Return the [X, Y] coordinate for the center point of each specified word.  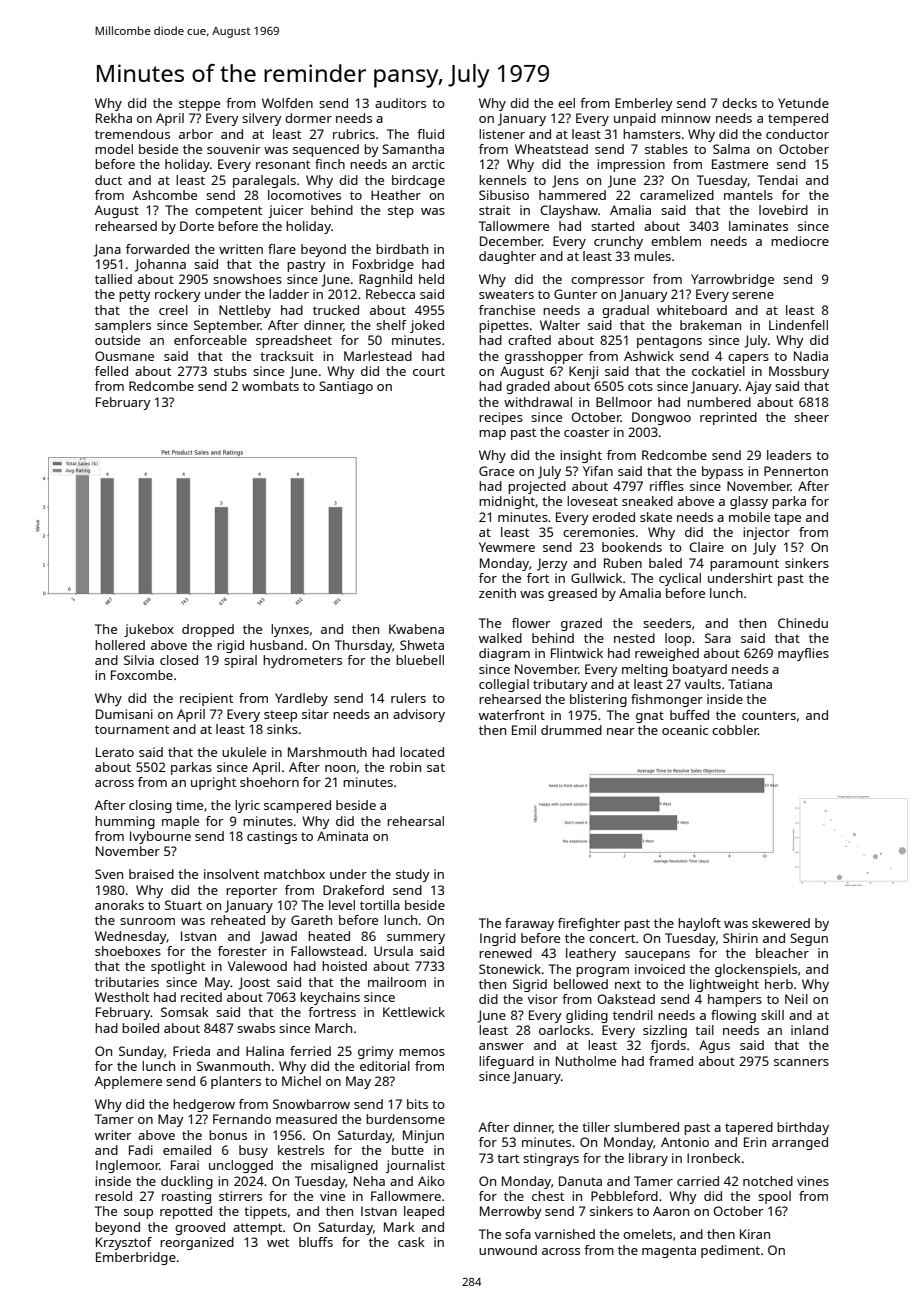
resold [113, 1196]
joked [427, 326]
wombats [270, 386]
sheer [811, 417]
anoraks [119, 905]
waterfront [512, 715]
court [429, 371]
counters [769, 715]
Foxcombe [142, 675]
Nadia [811, 356]
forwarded [157, 249]
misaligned [344, 1166]
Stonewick [510, 969]
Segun [809, 939]
